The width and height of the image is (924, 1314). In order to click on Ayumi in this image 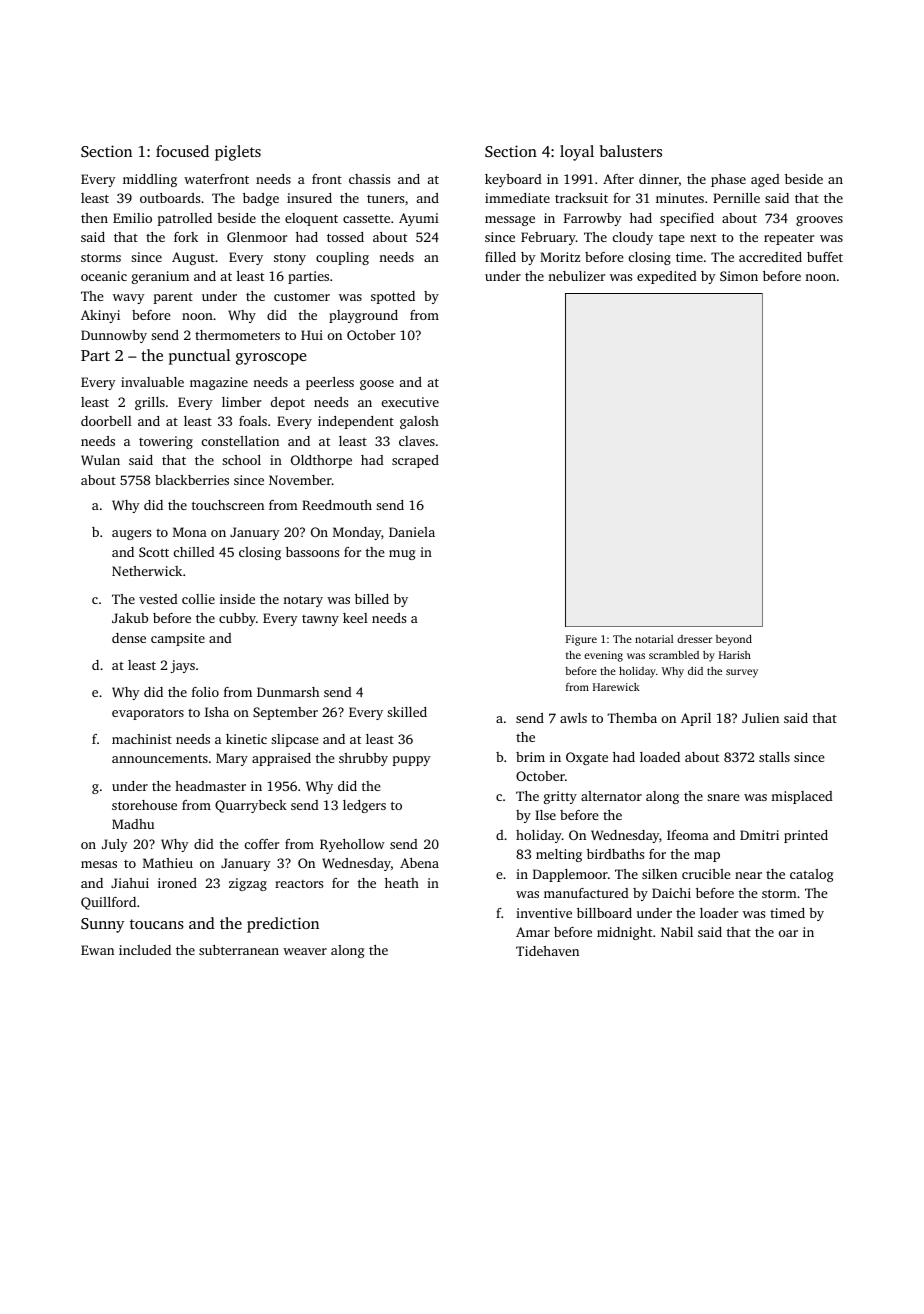, I will do `click(419, 219)`.
